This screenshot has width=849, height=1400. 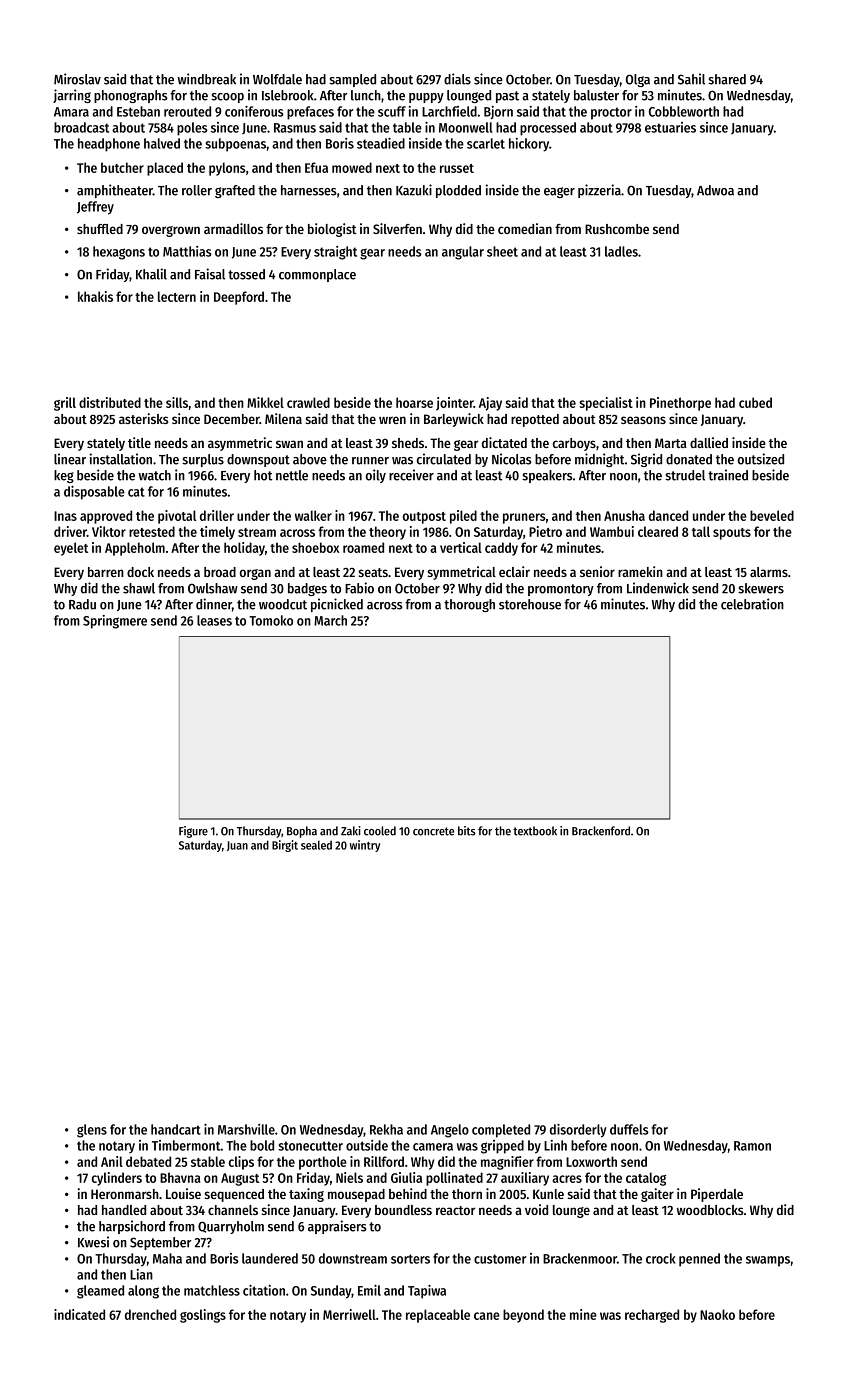 What do you see at coordinates (365, 846) in the screenshot?
I see `wintry` at bounding box center [365, 846].
